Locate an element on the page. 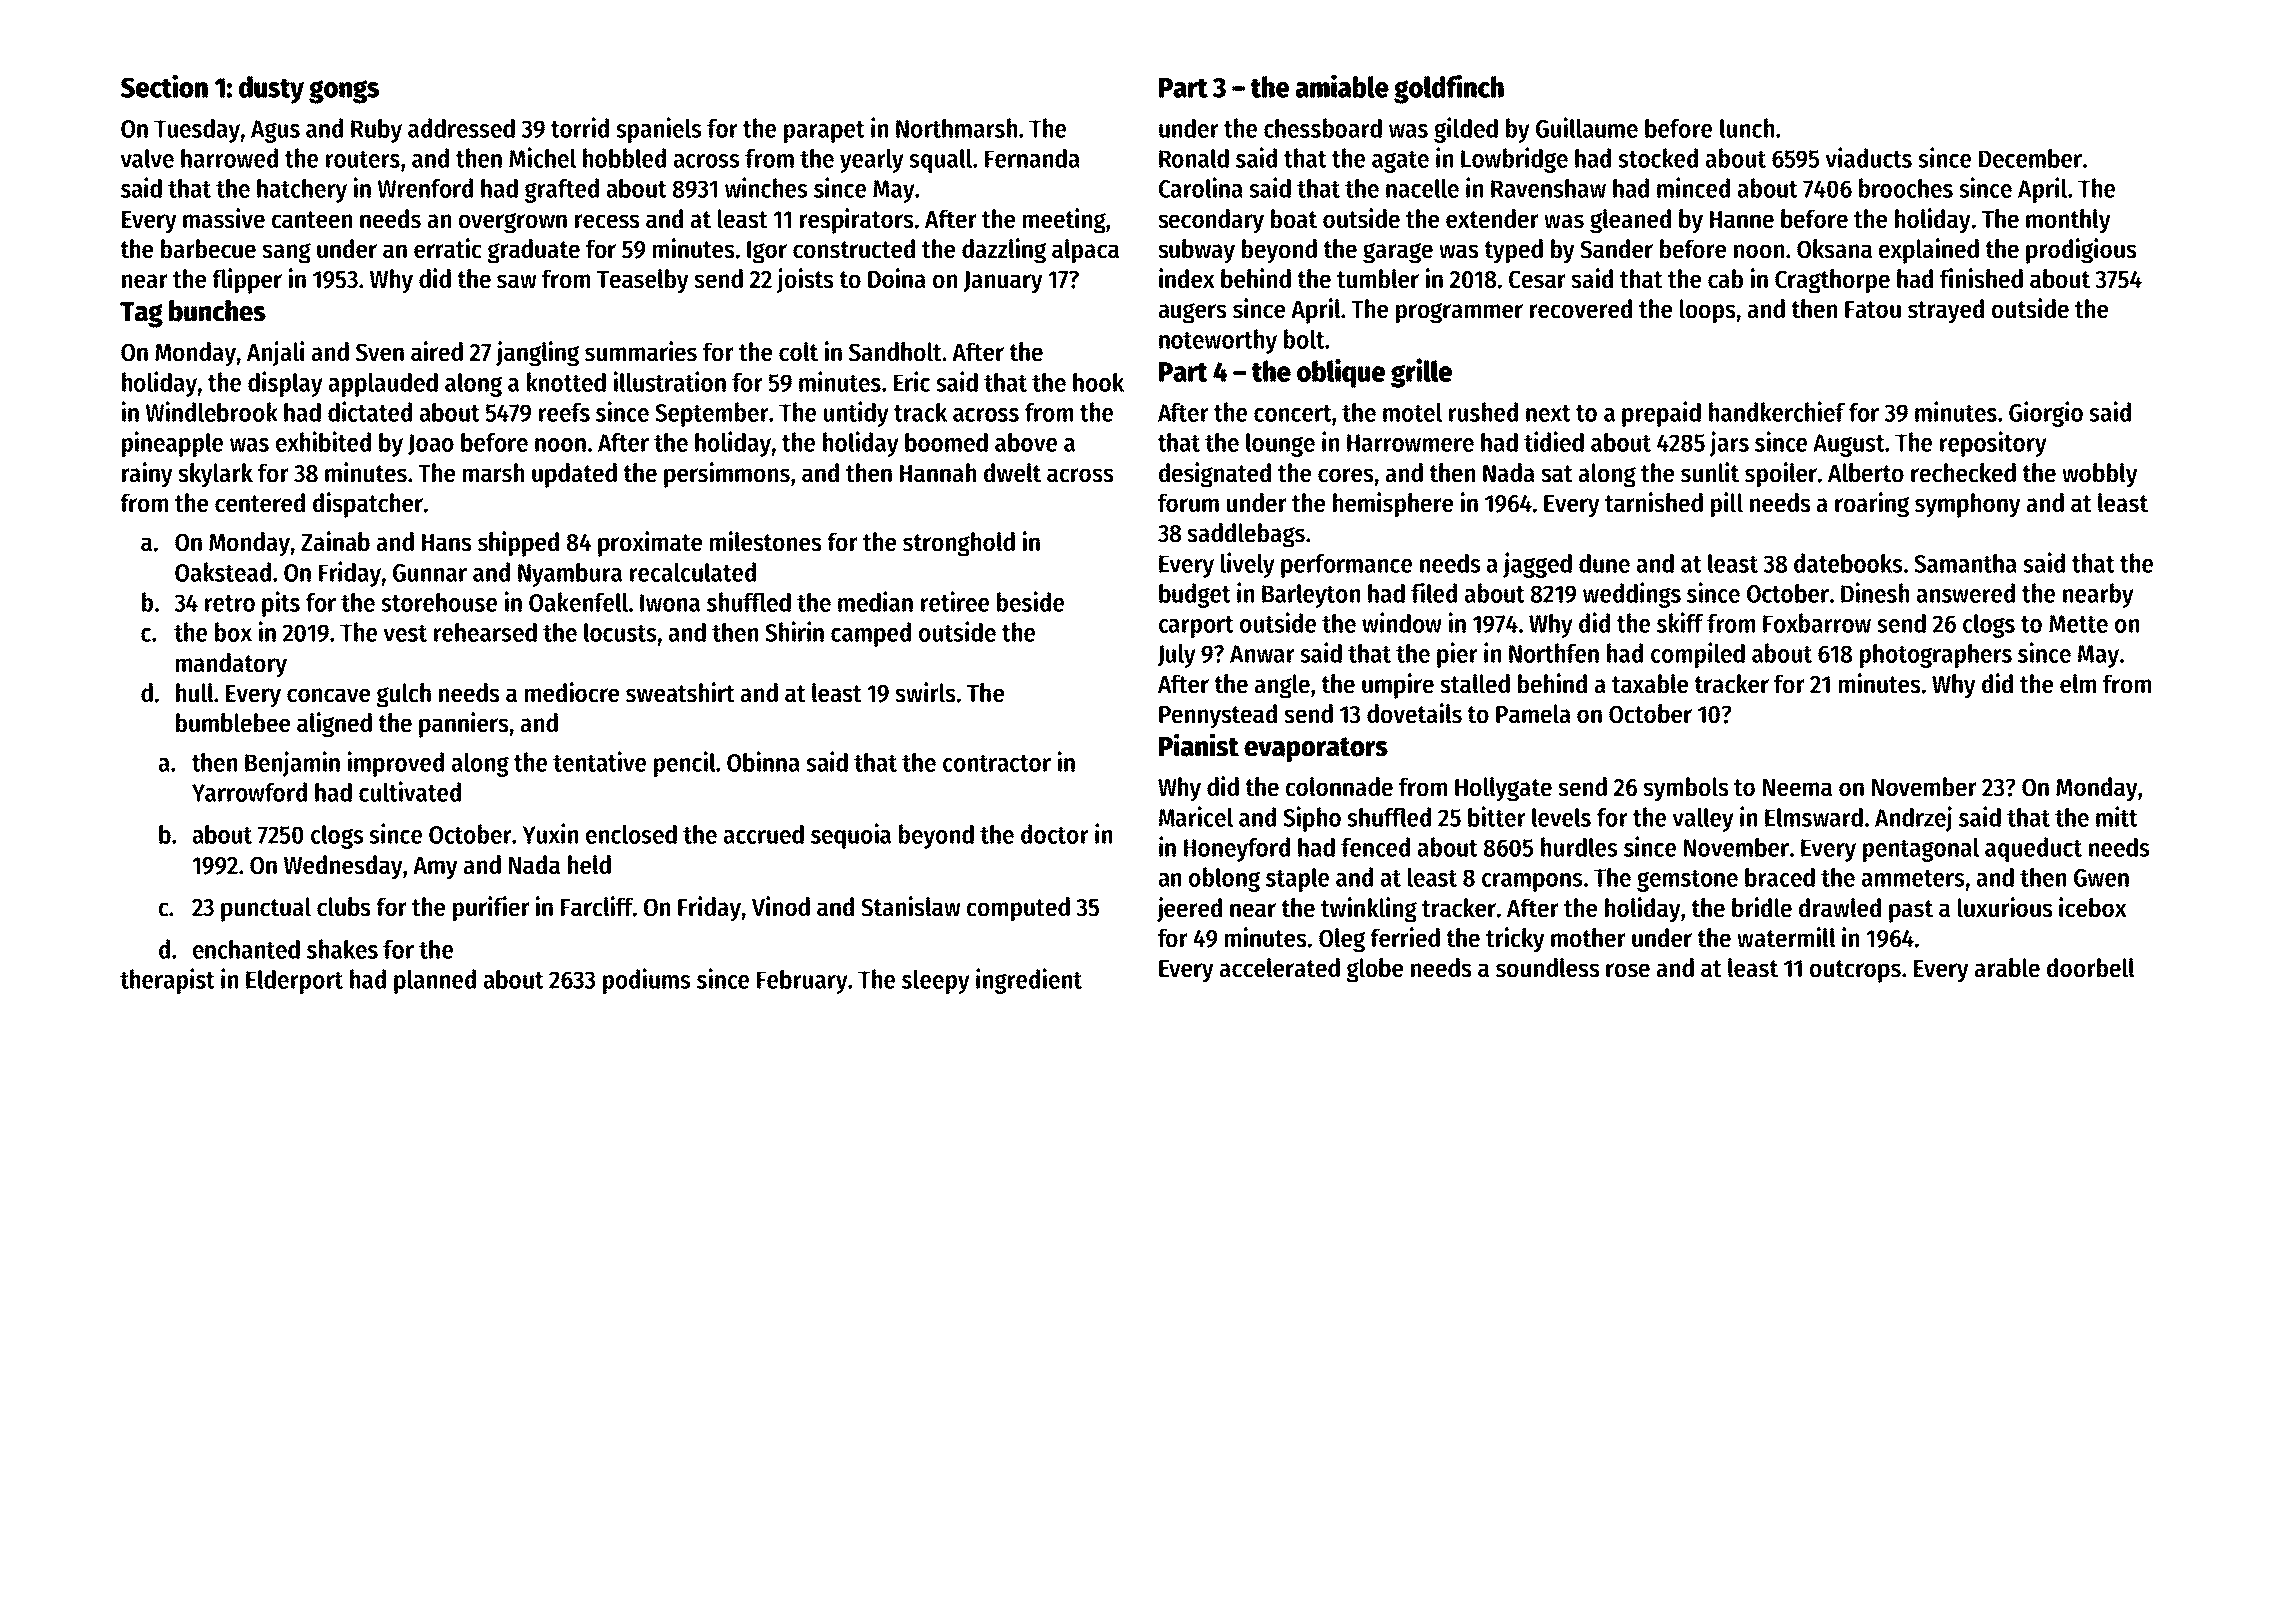 Image resolution: width=2282 pixels, height=1614 pixels. contractor is located at coordinates (997, 763).
